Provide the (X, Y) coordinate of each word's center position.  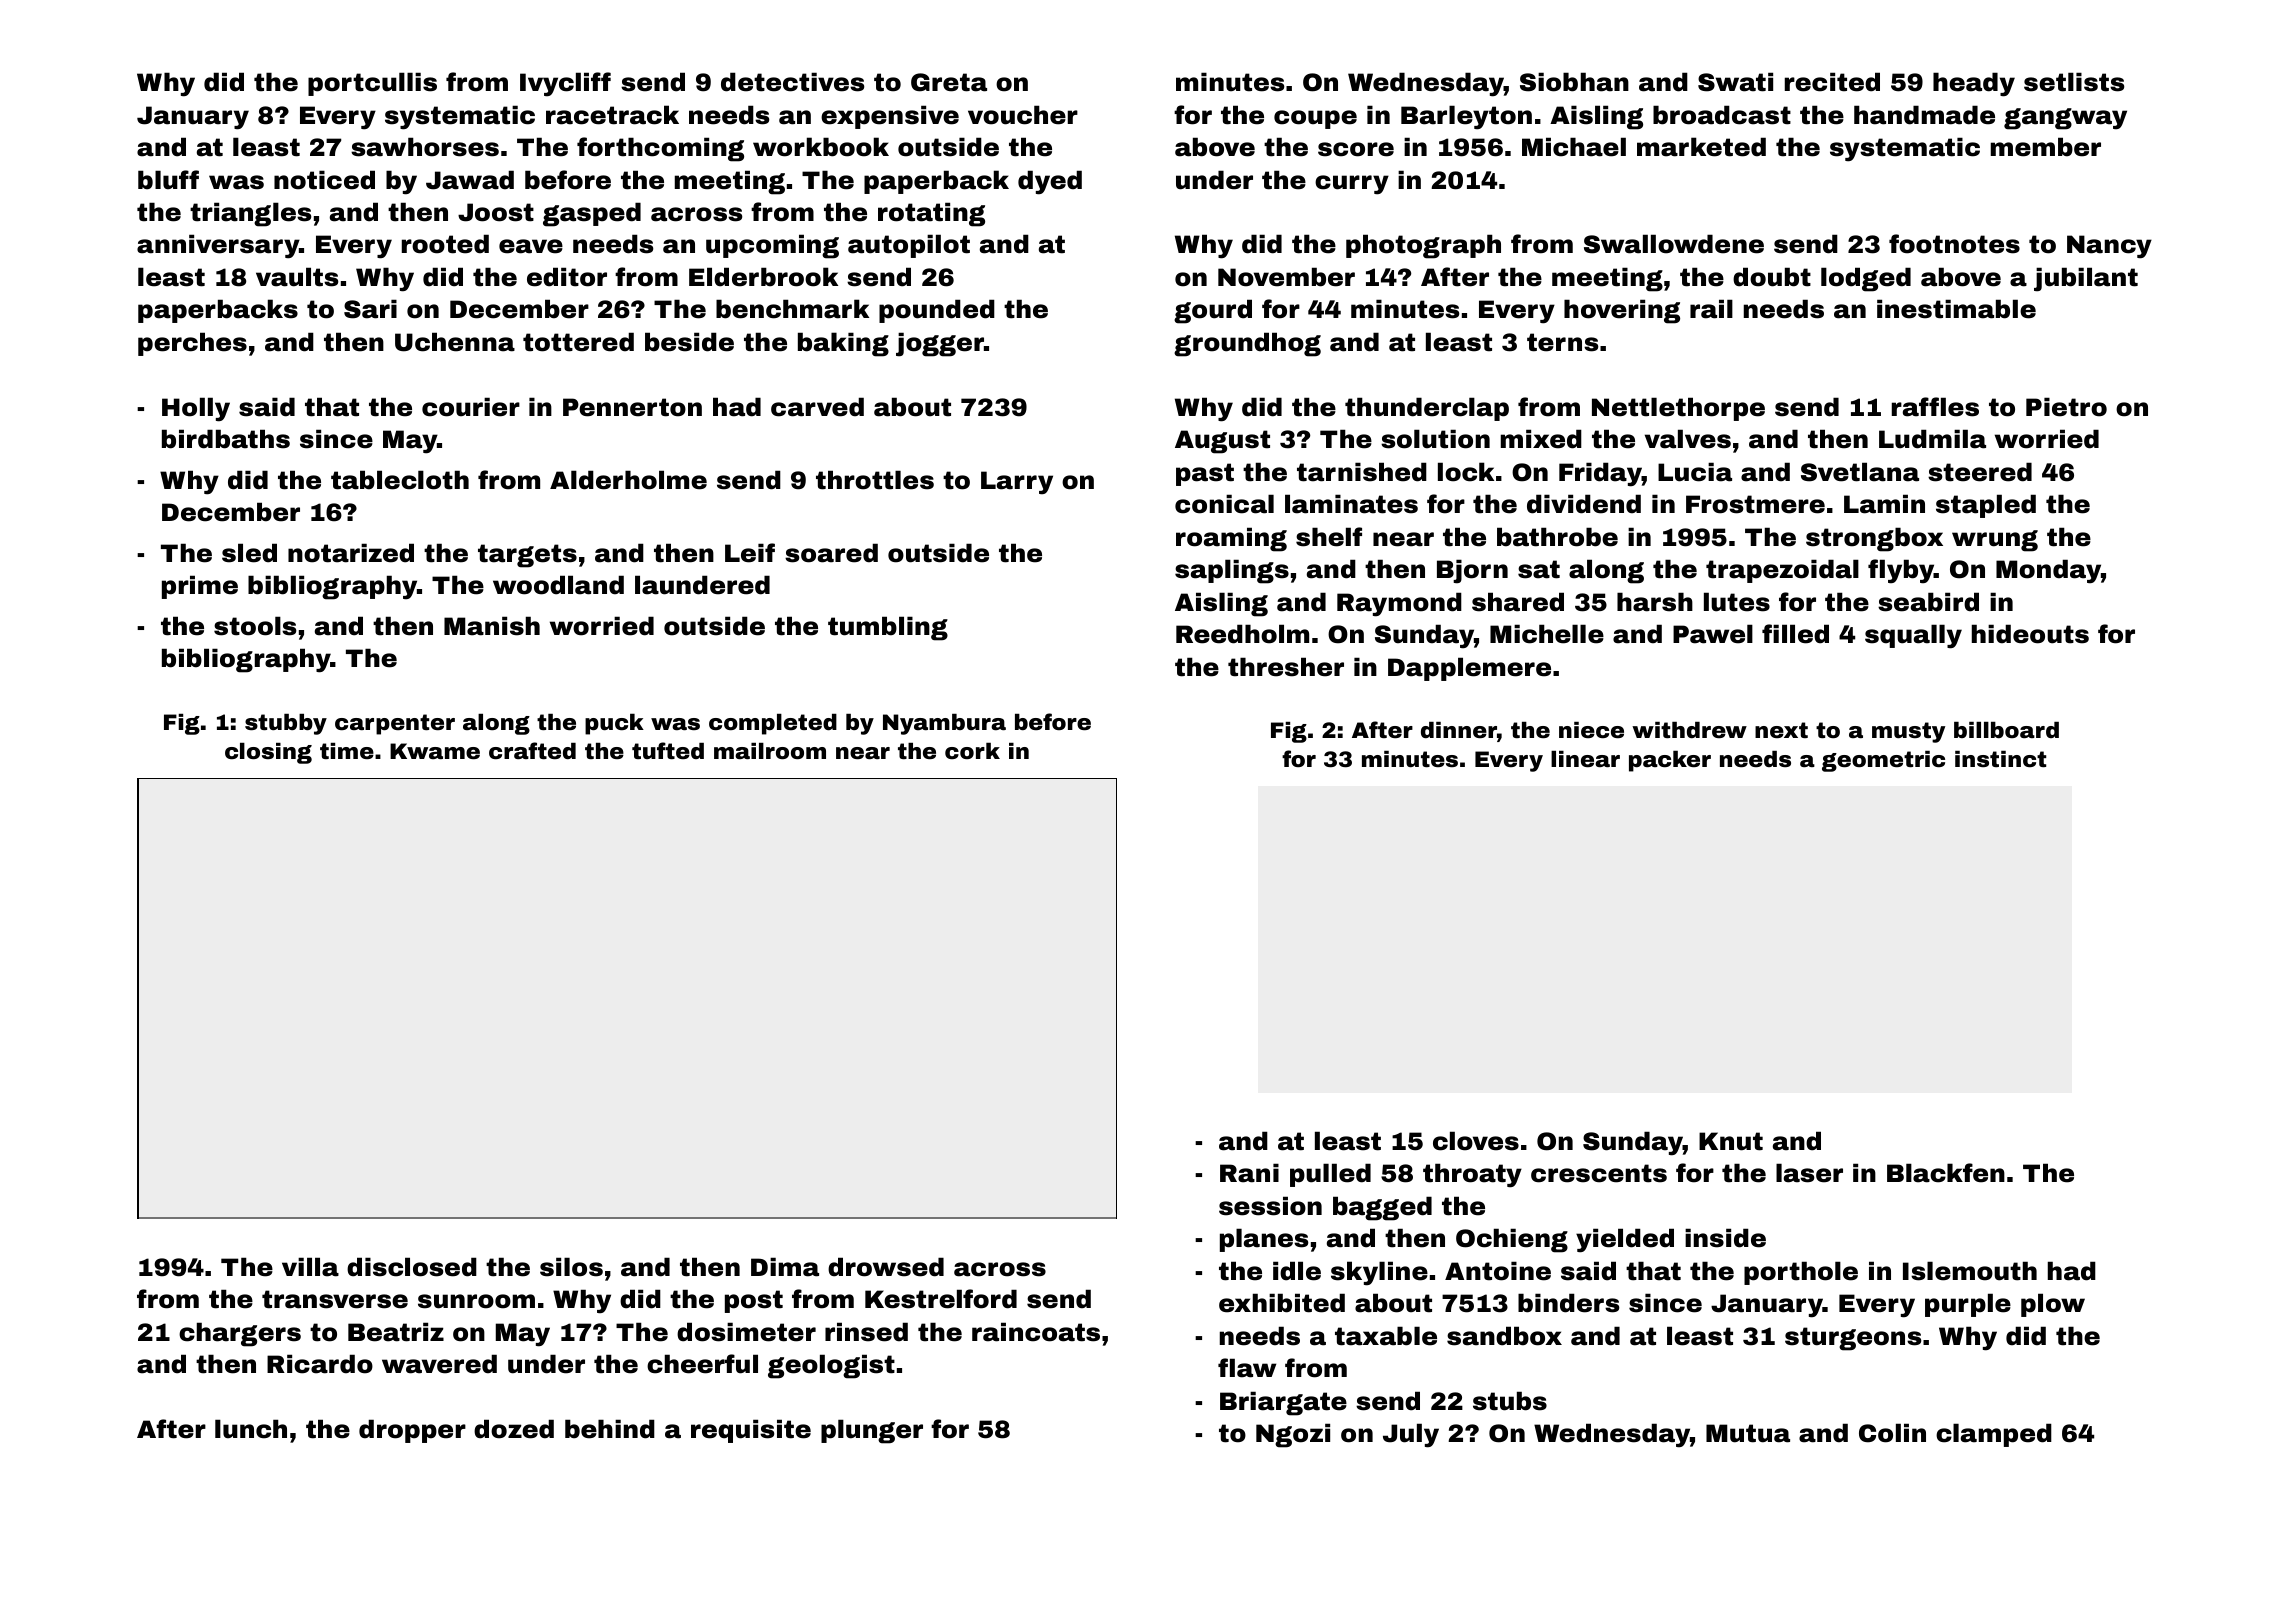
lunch (251, 1429)
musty (1908, 732)
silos (571, 1267)
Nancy (2109, 247)
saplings (1232, 571)
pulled (1330, 1175)
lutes (1737, 602)
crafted (532, 750)
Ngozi (1293, 1435)
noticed (324, 180)
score (1356, 149)
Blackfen (1946, 1173)
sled (249, 553)
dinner (1459, 730)
